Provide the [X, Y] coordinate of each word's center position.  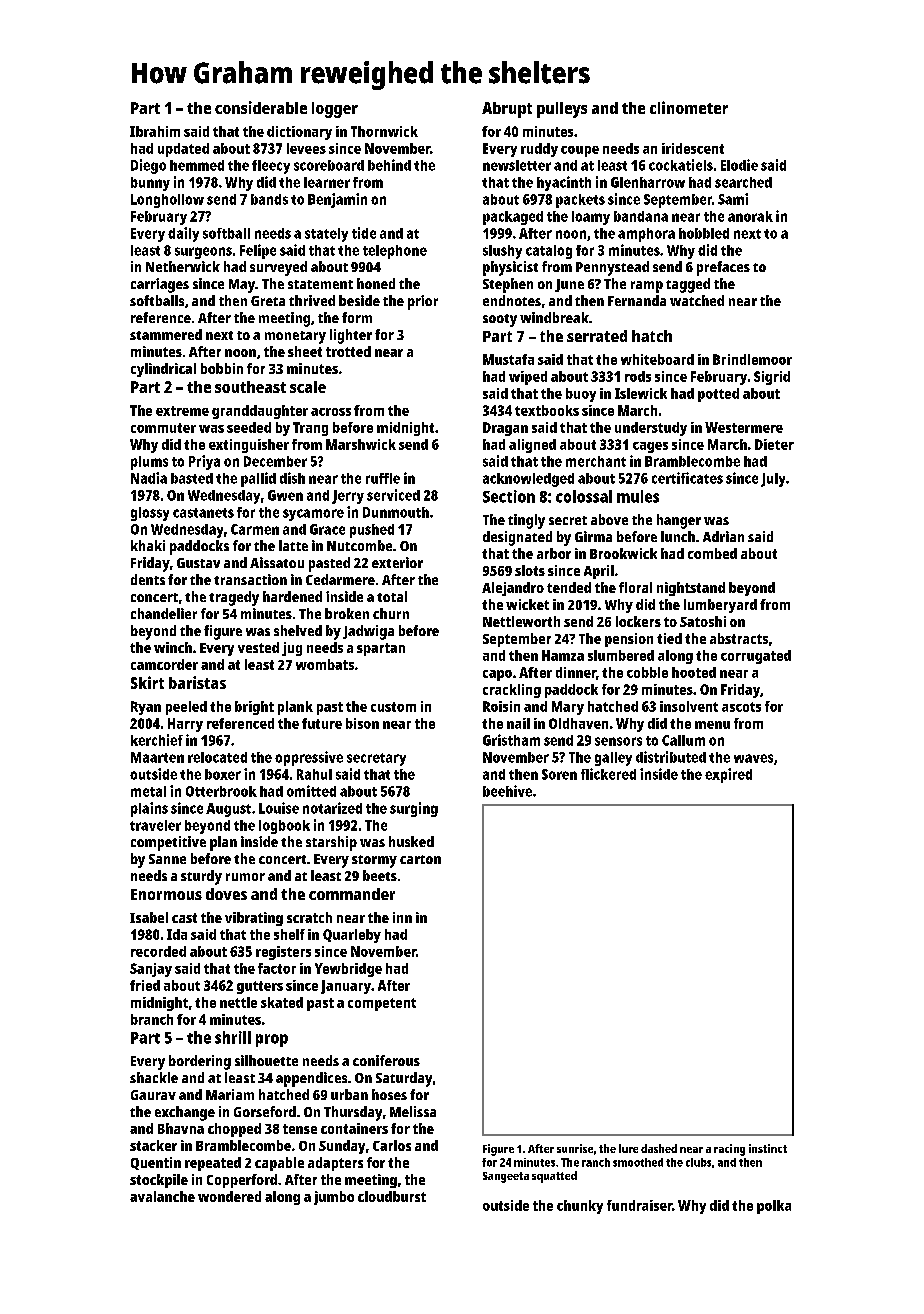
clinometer [689, 107]
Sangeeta [506, 1177]
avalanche [162, 1196]
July [773, 480]
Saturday [404, 1079]
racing [729, 1150]
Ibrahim [155, 131]
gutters [260, 987]
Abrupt [507, 110]
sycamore [313, 515]
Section [509, 496]
